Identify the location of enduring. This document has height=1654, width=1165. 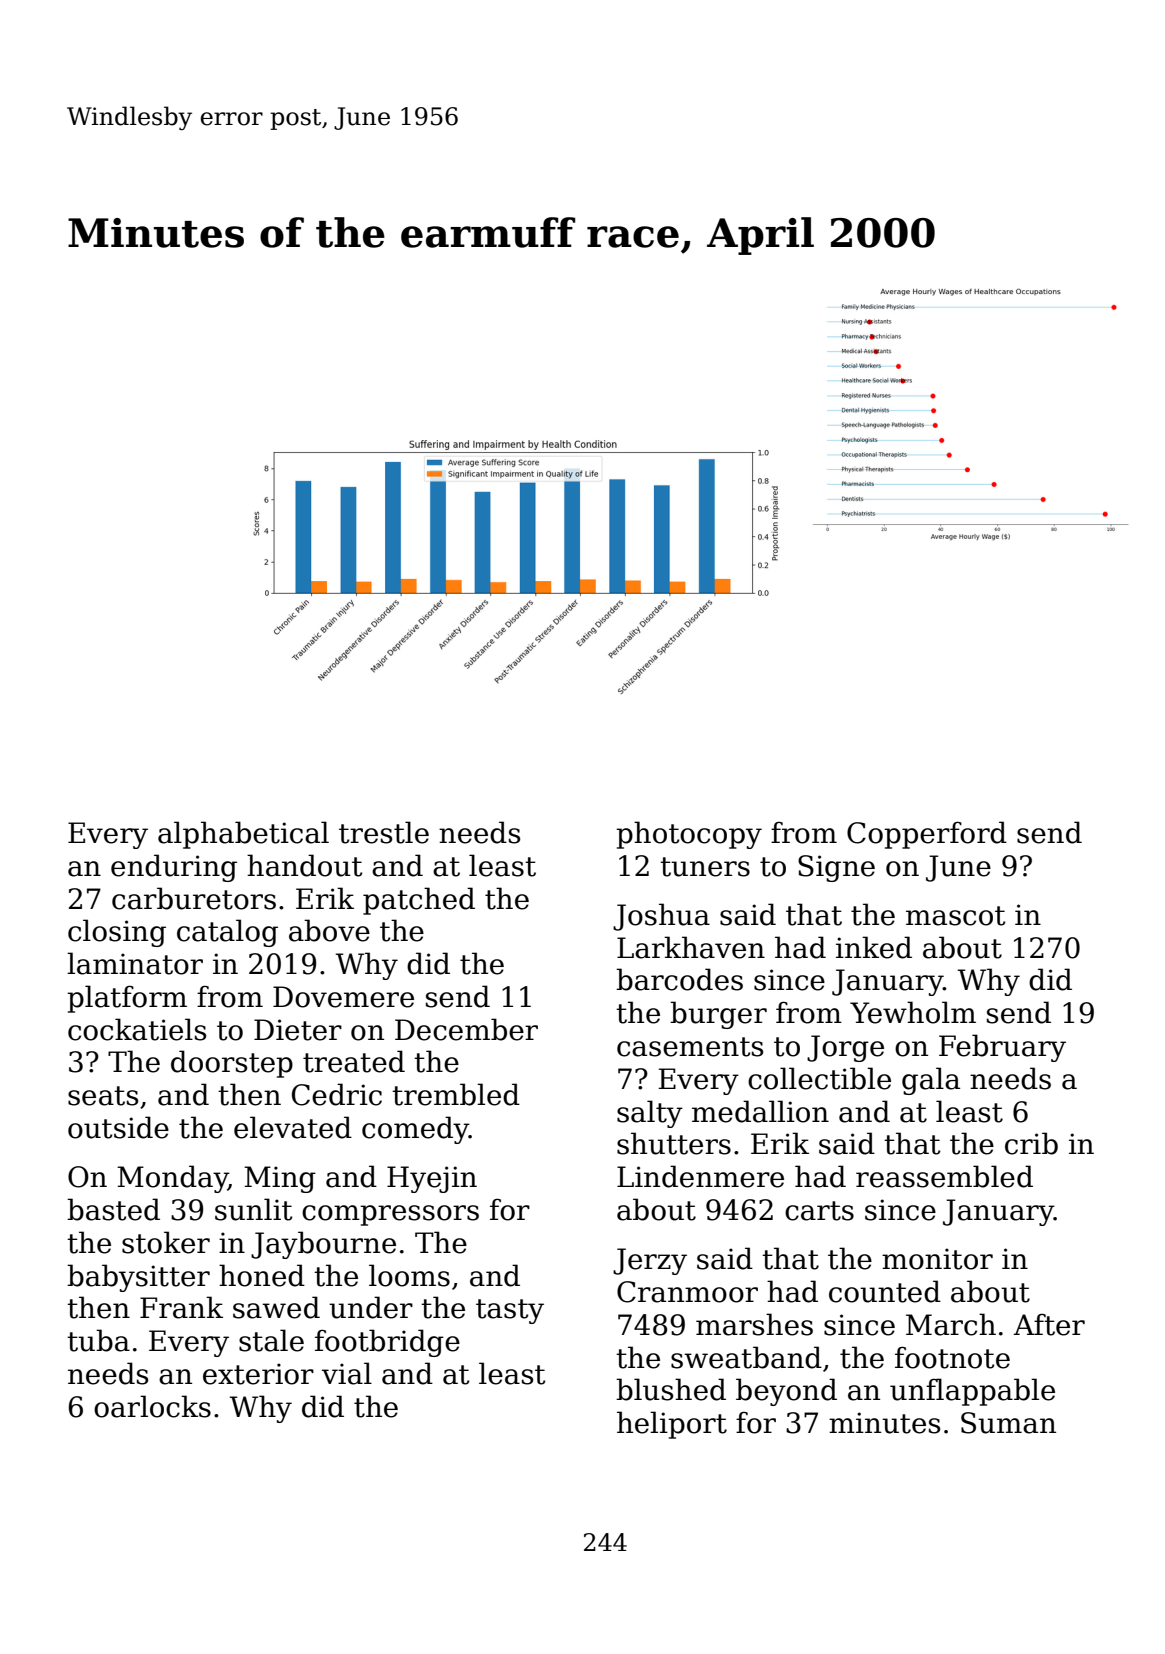
(174, 868).
